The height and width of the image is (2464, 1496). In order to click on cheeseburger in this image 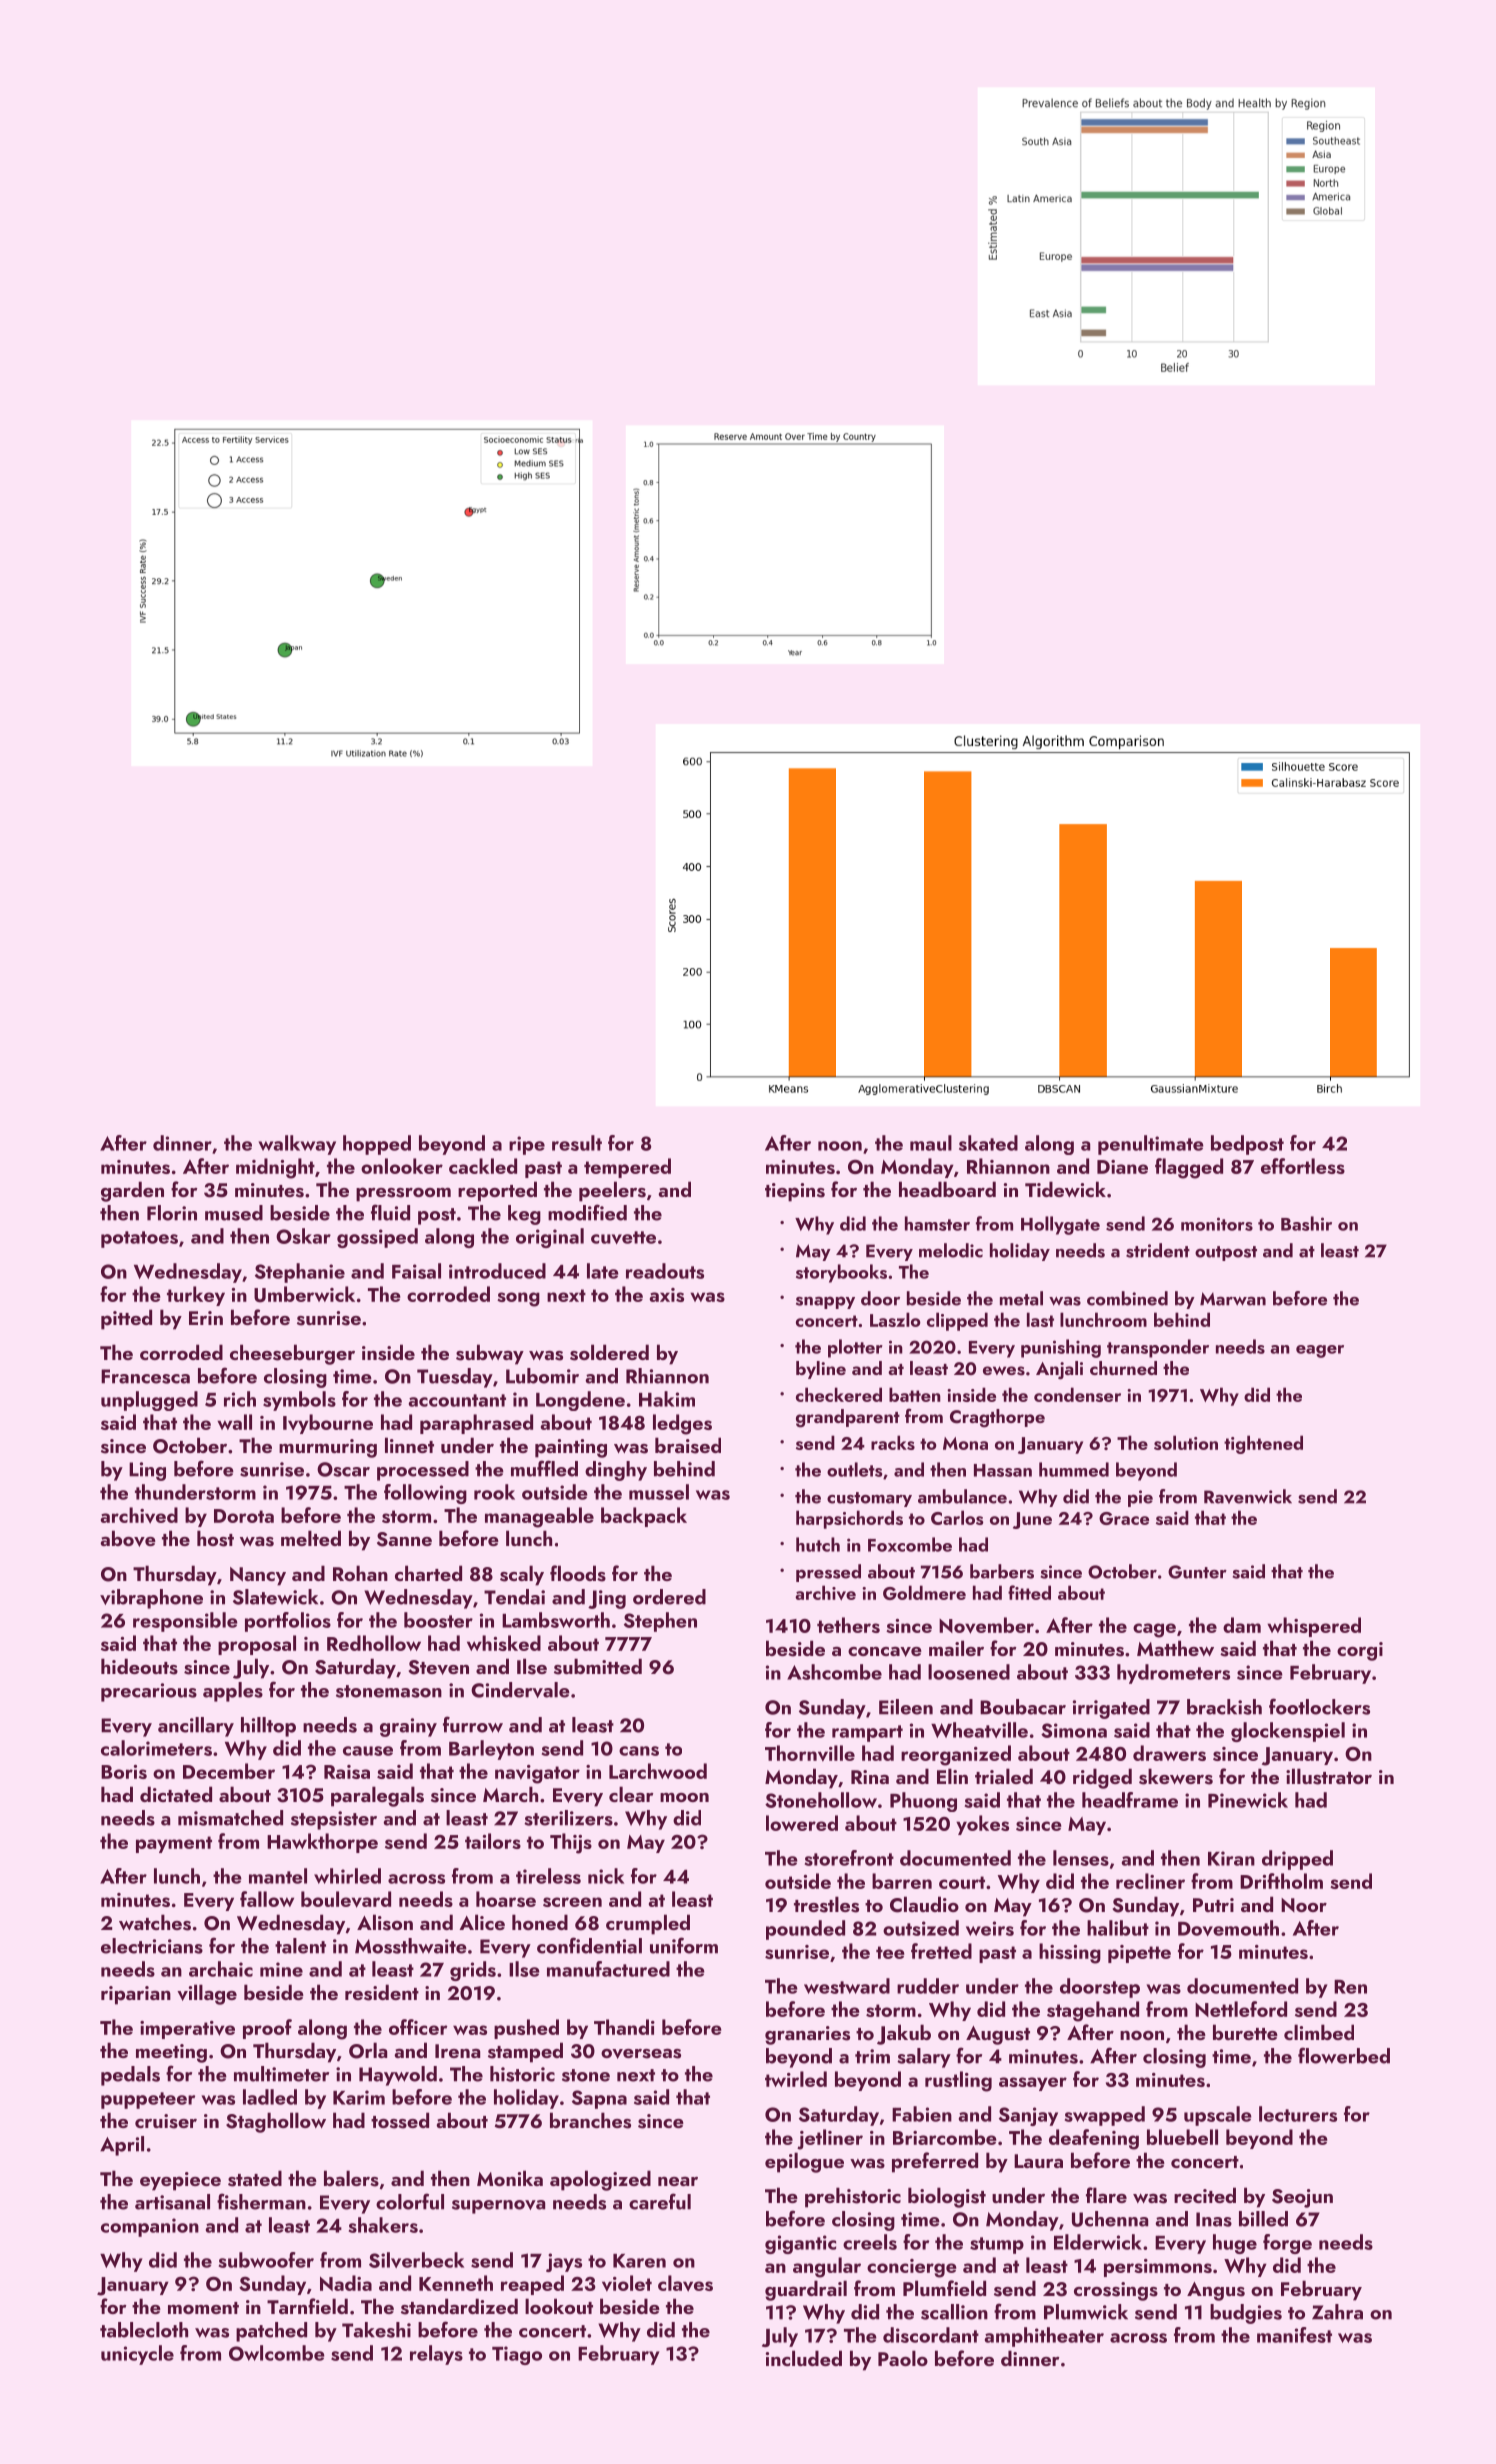, I will do `click(292, 1354)`.
